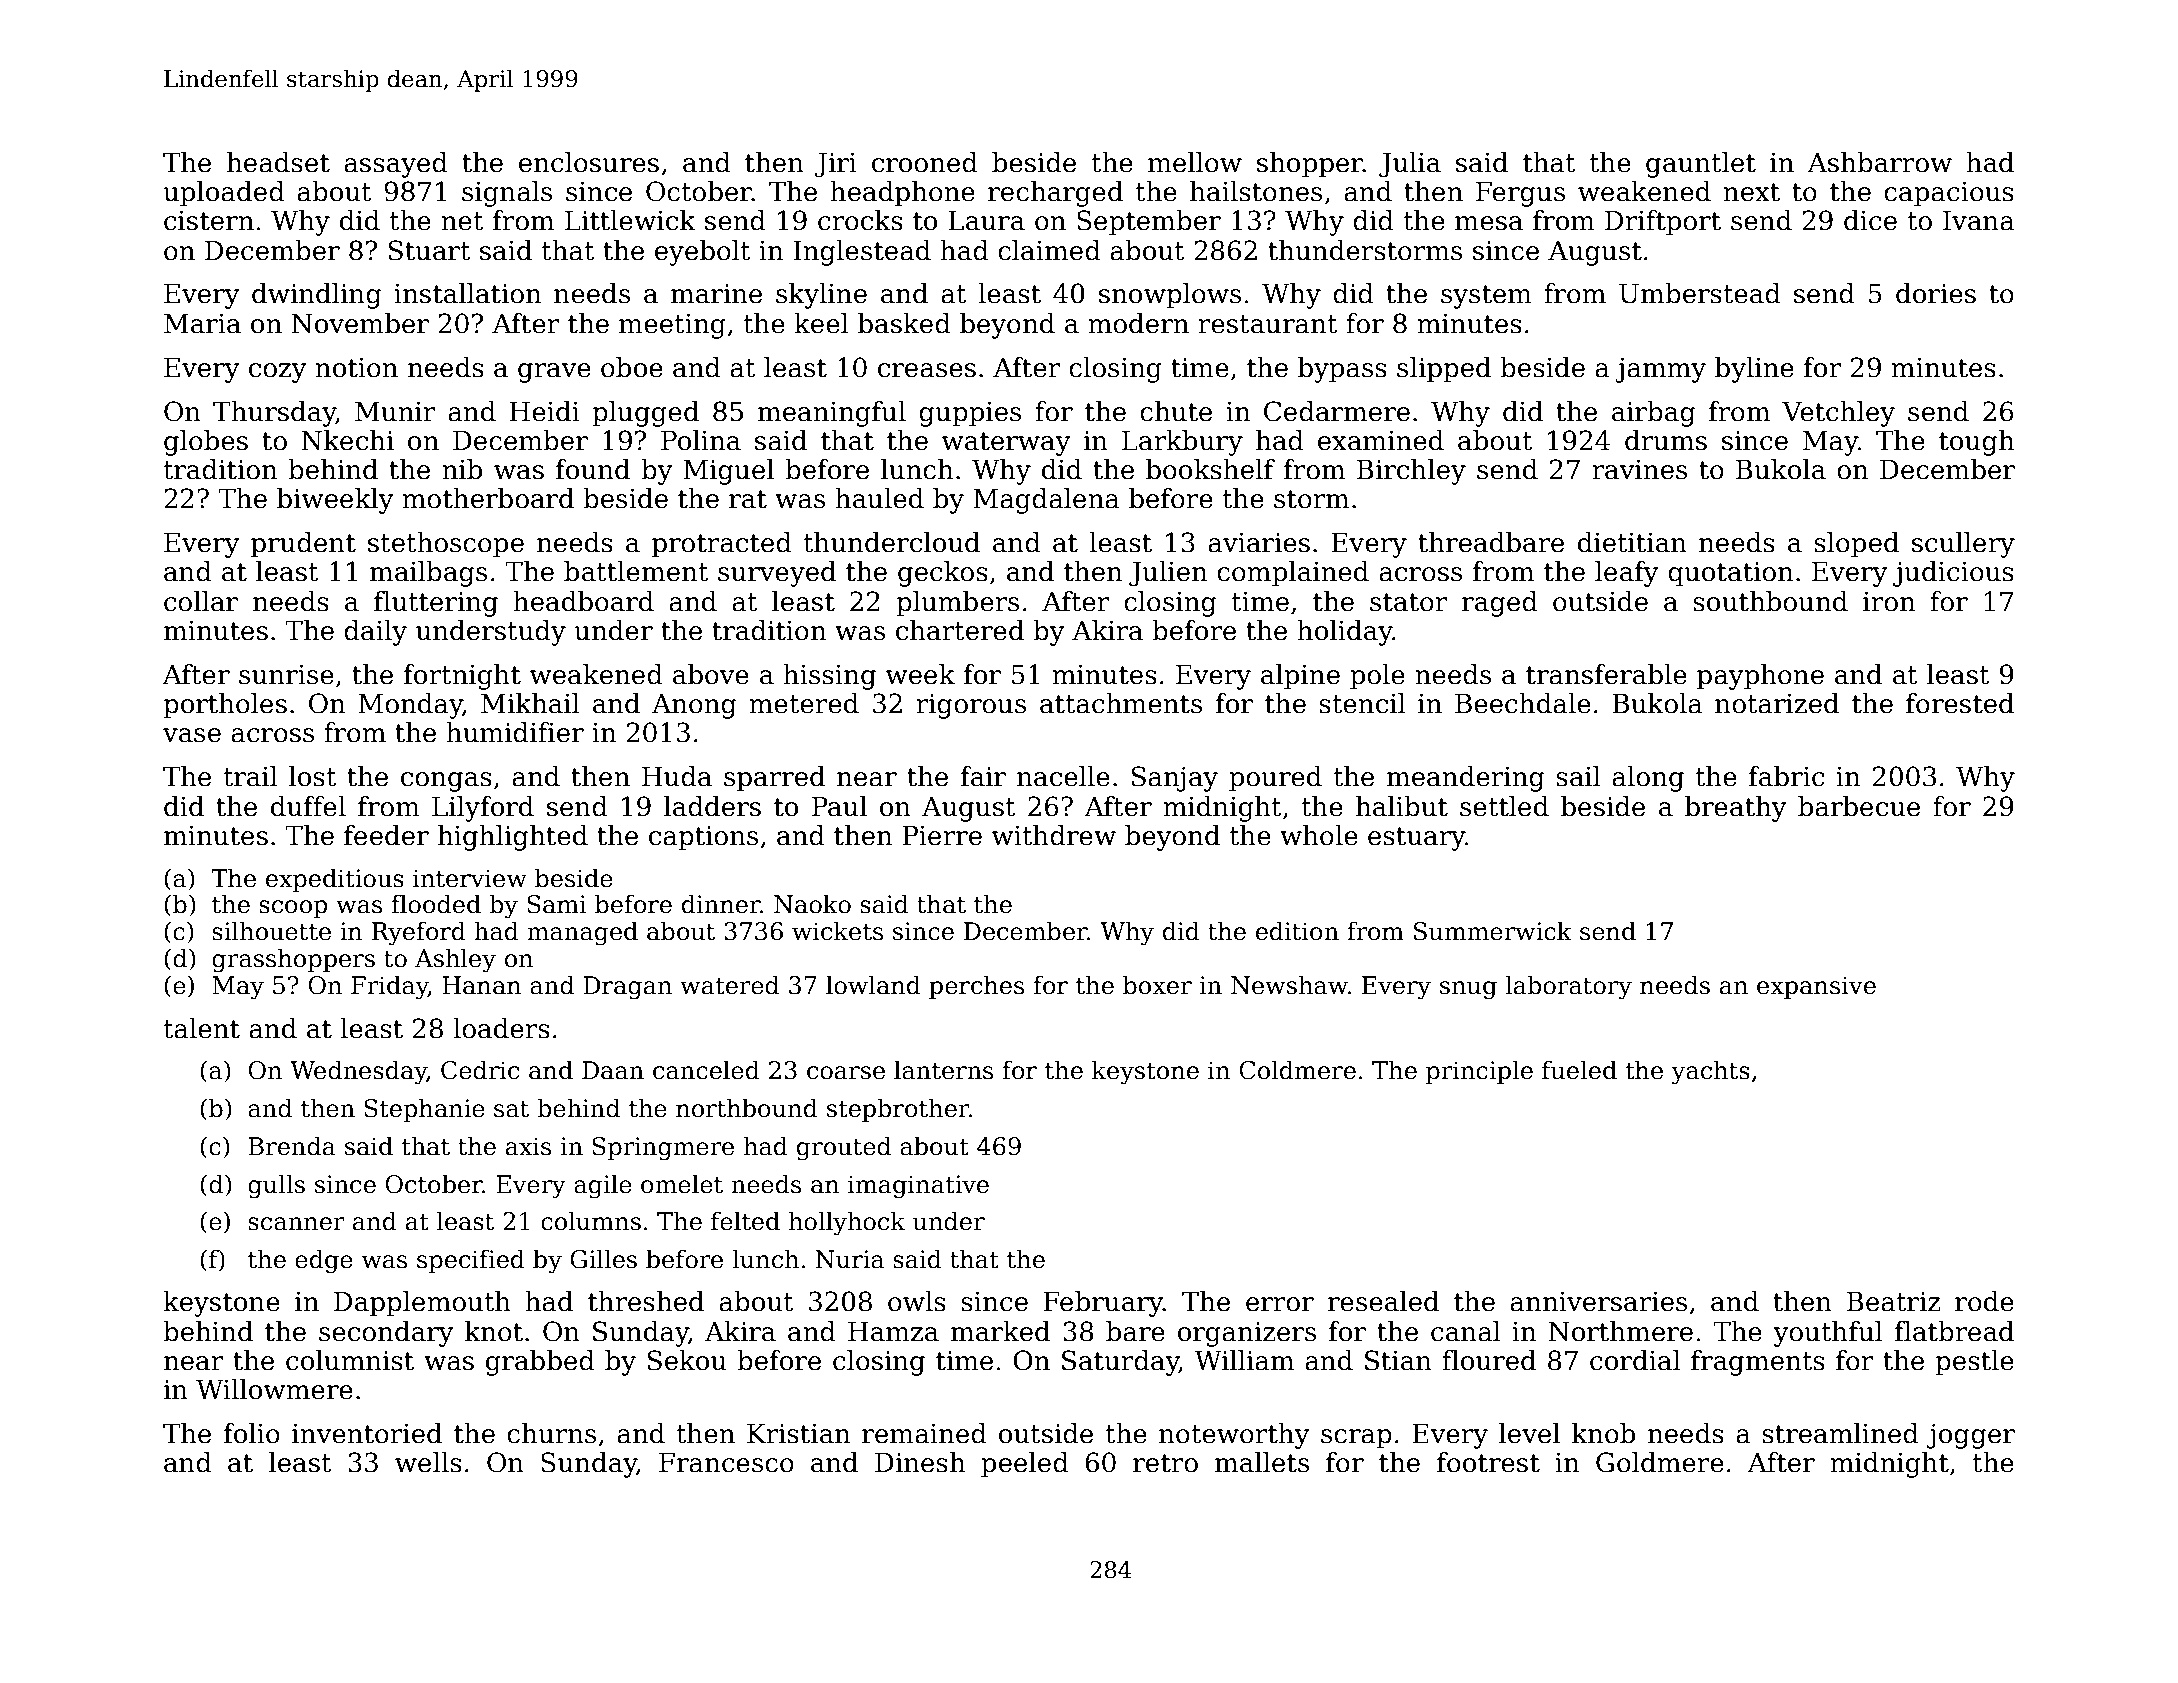 Image resolution: width=2178 pixels, height=1683 pixels. I want to click on yachts, so click(1710, 1072).
